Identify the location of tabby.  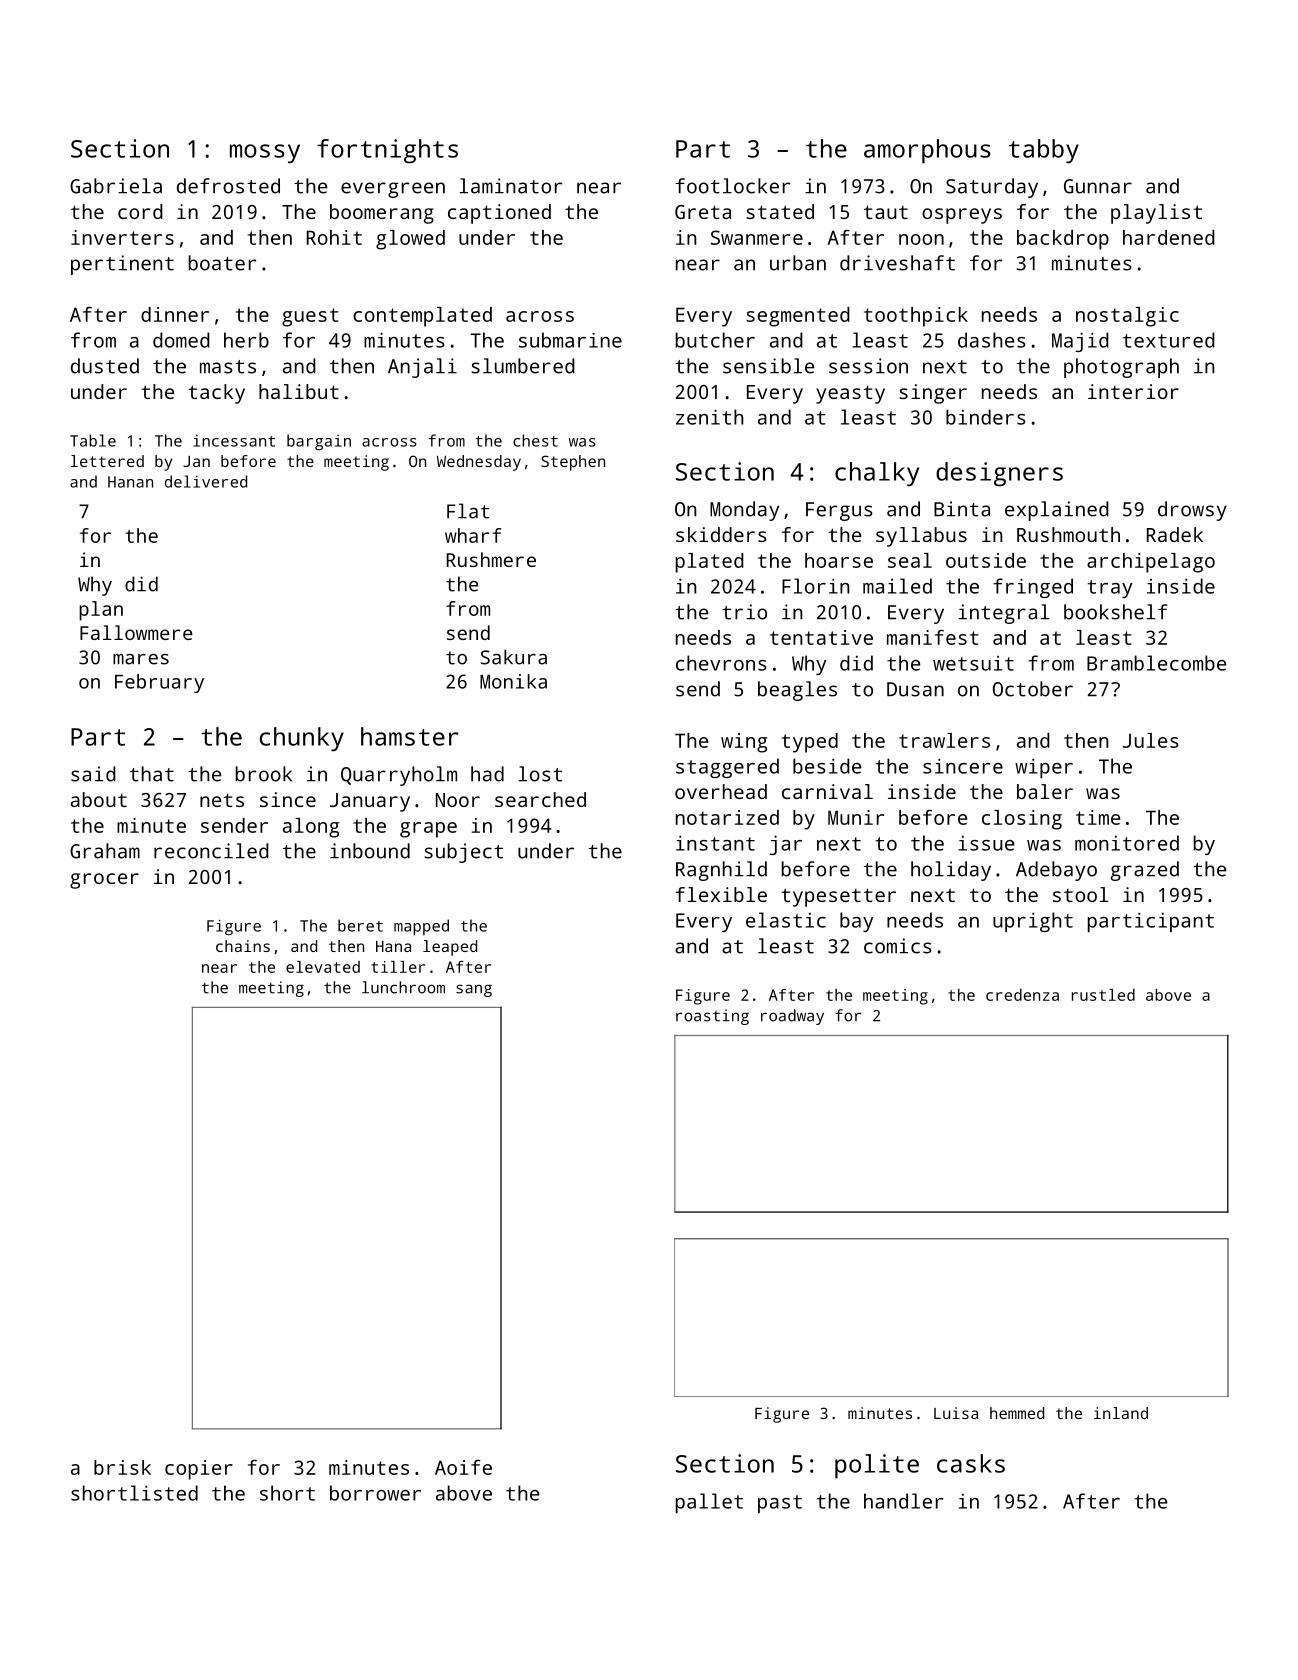
(1044, 151).
